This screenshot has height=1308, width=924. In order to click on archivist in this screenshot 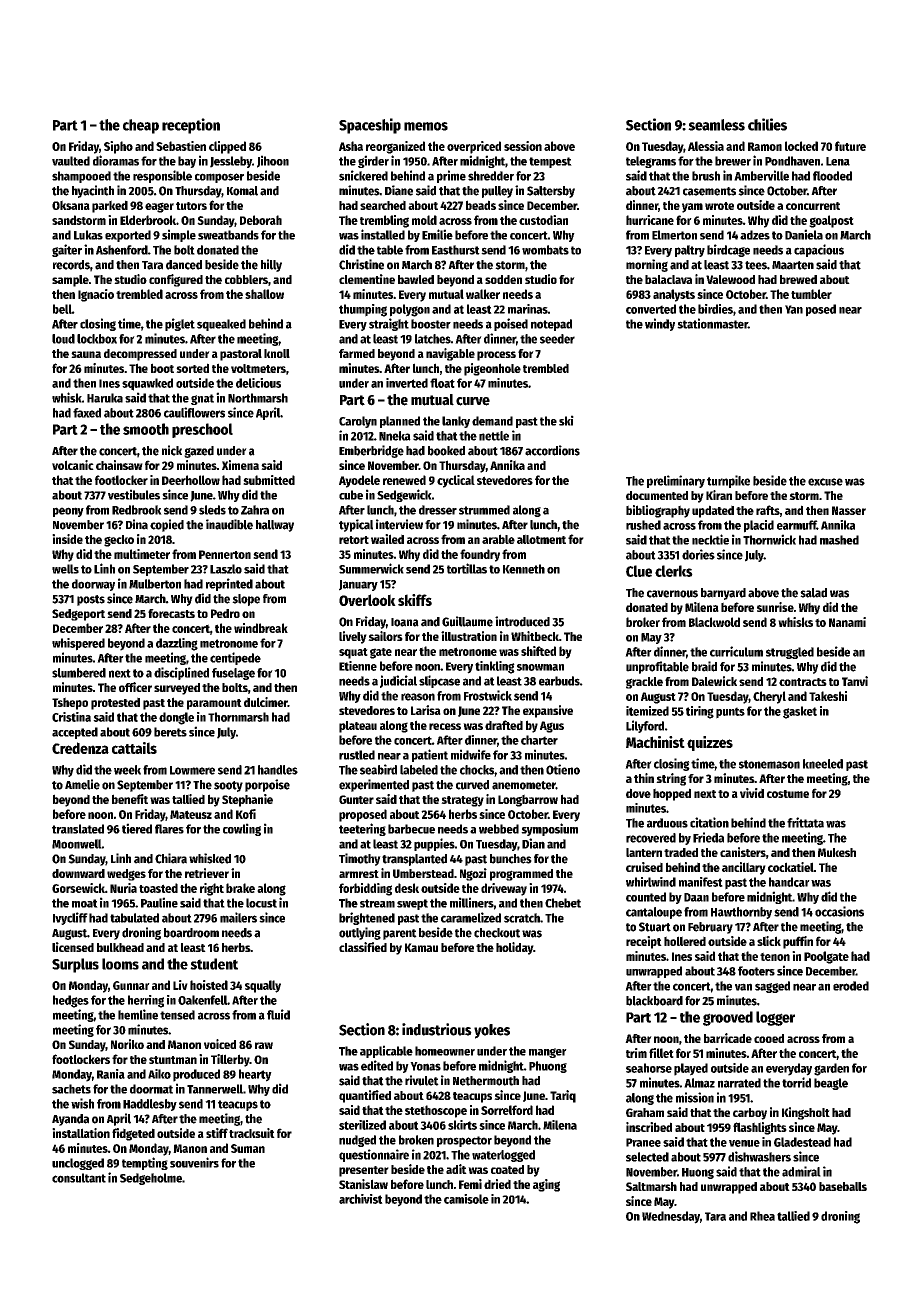, I will do `click(361, 1199)`.
